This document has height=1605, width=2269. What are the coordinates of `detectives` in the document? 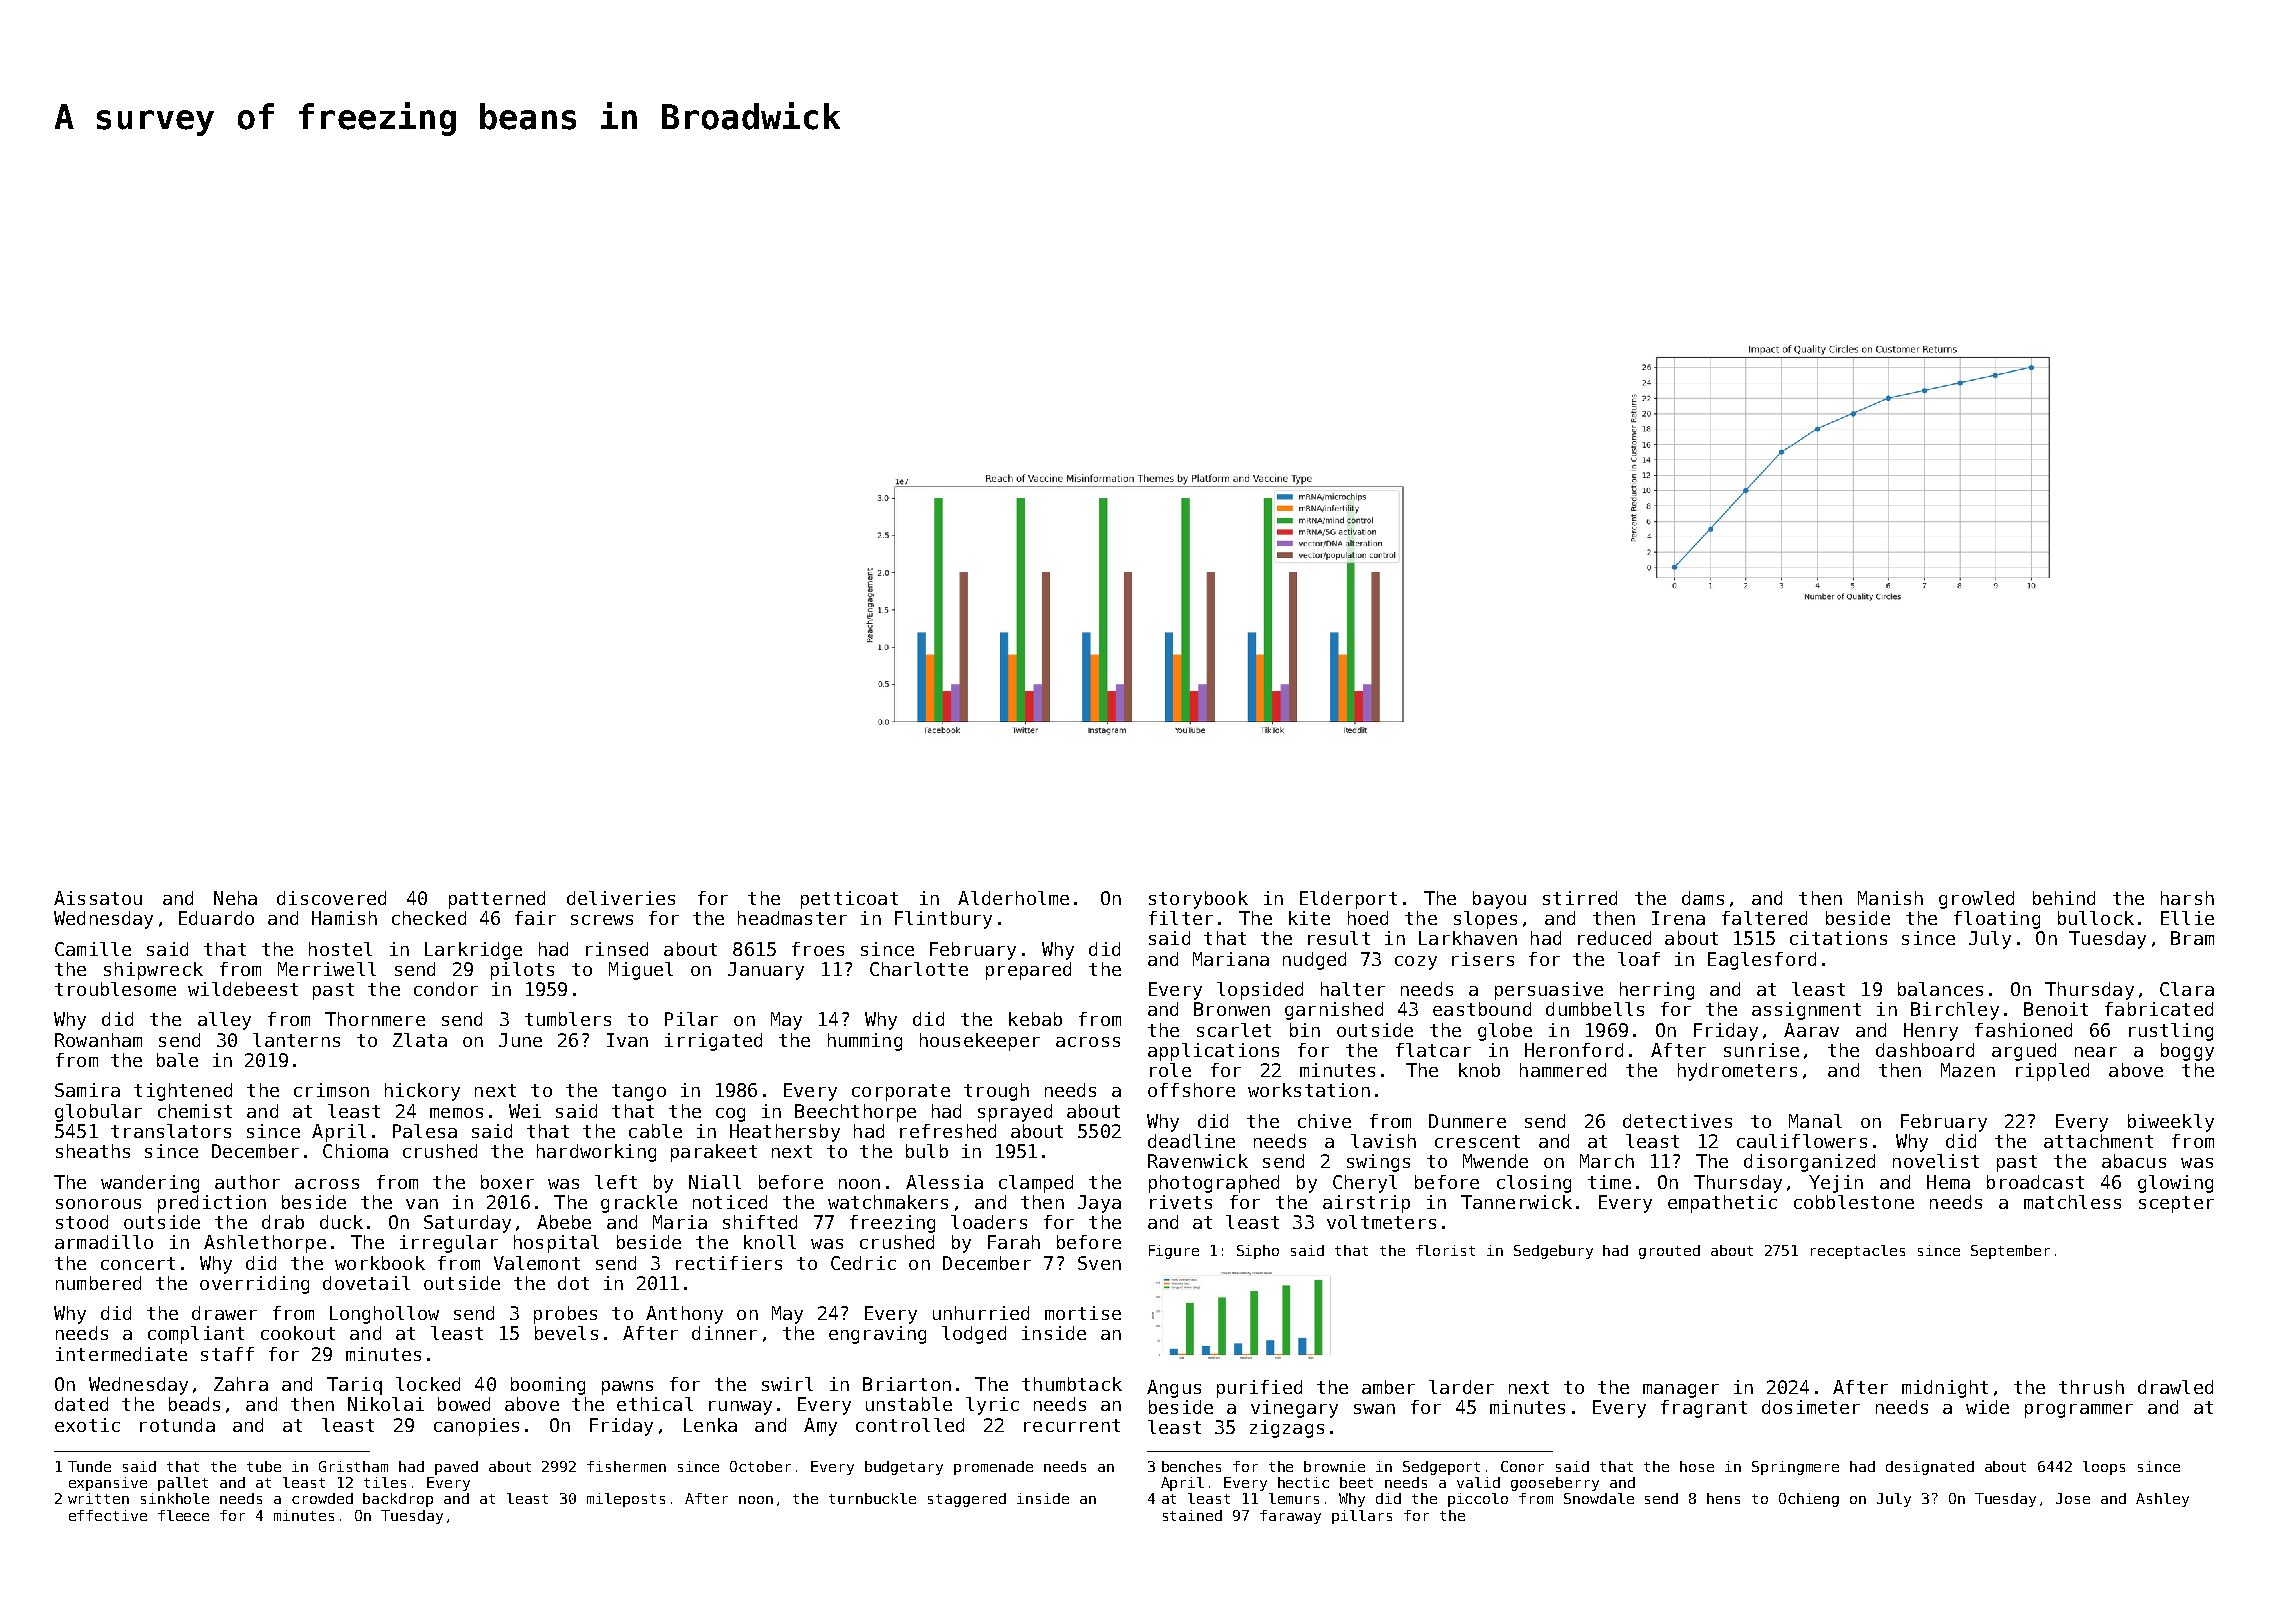 It's located at (1677, 1121).
